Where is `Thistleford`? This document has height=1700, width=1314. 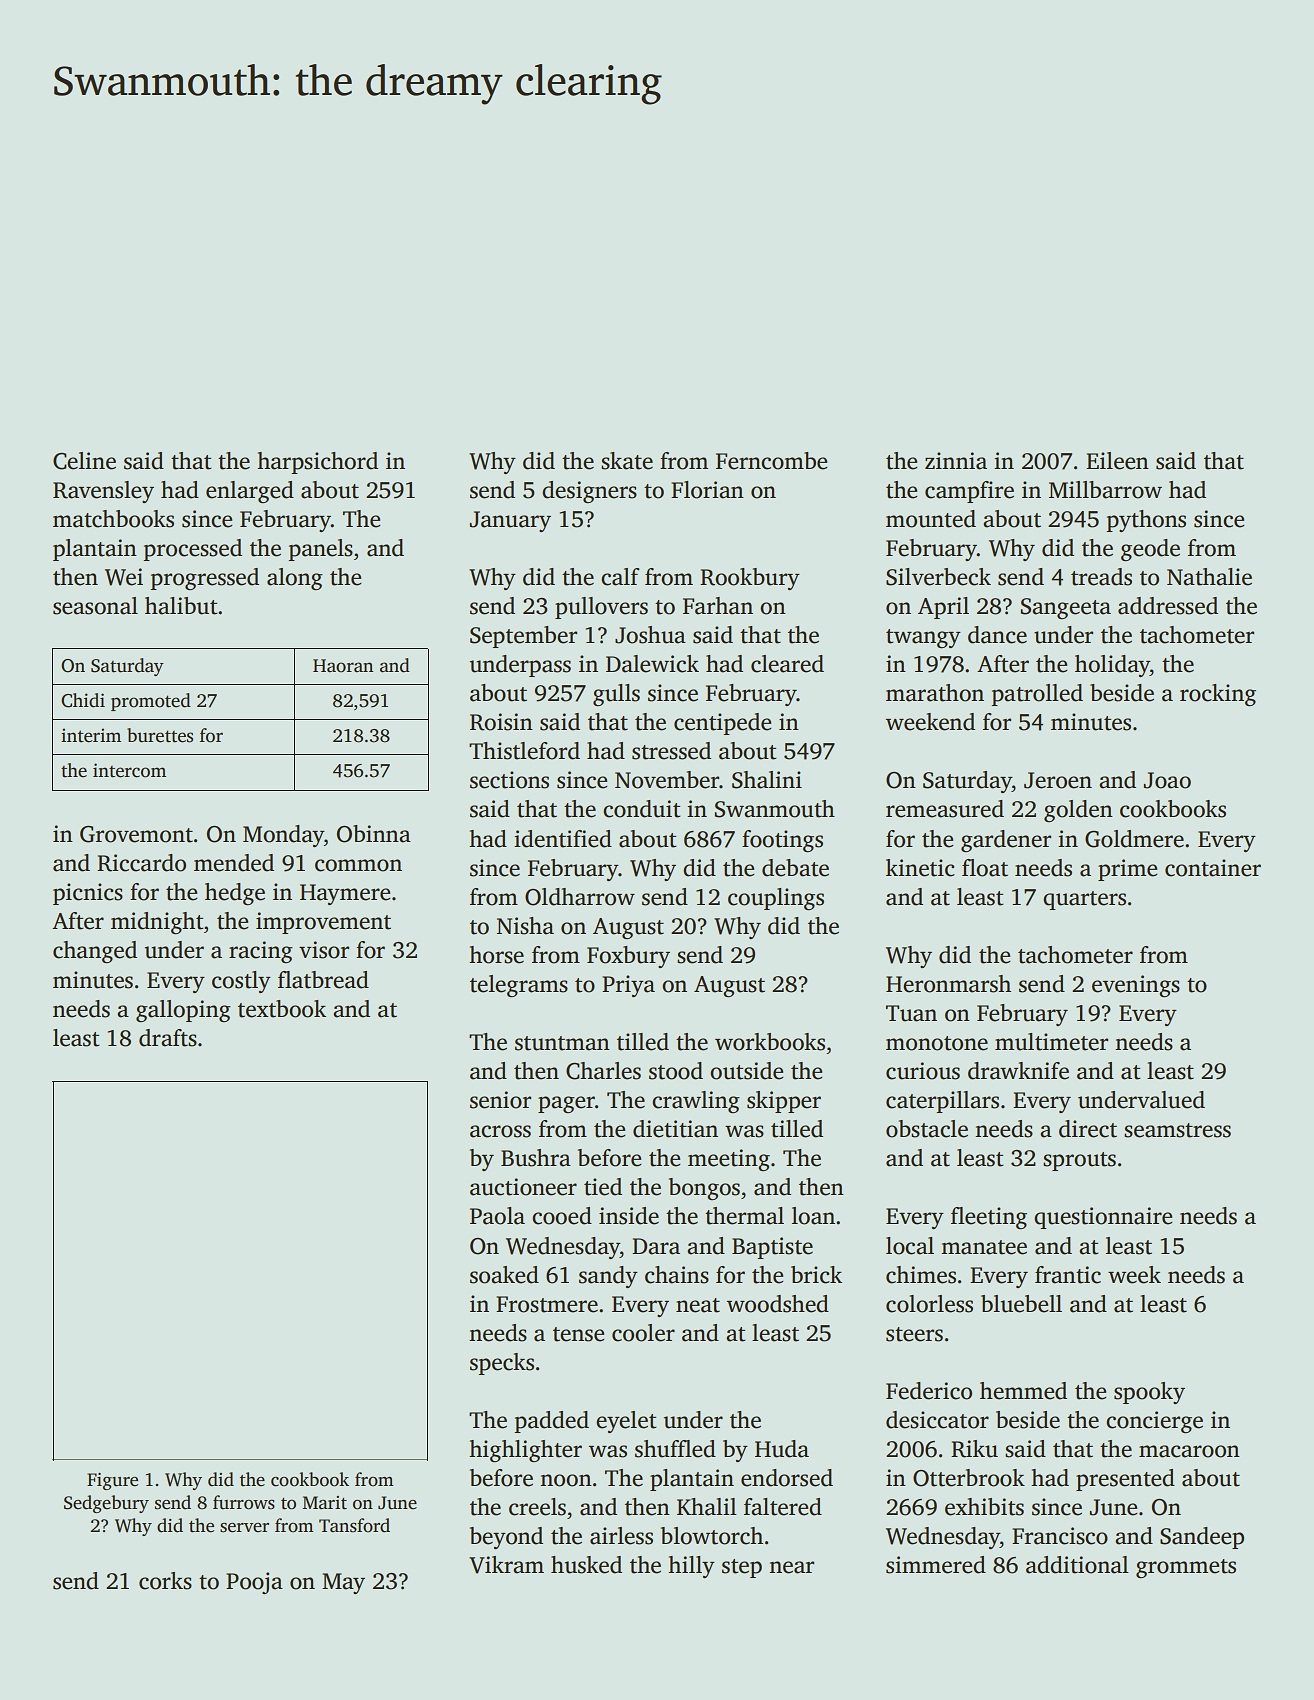 Thistleford is located at coordinates (524, 751).
